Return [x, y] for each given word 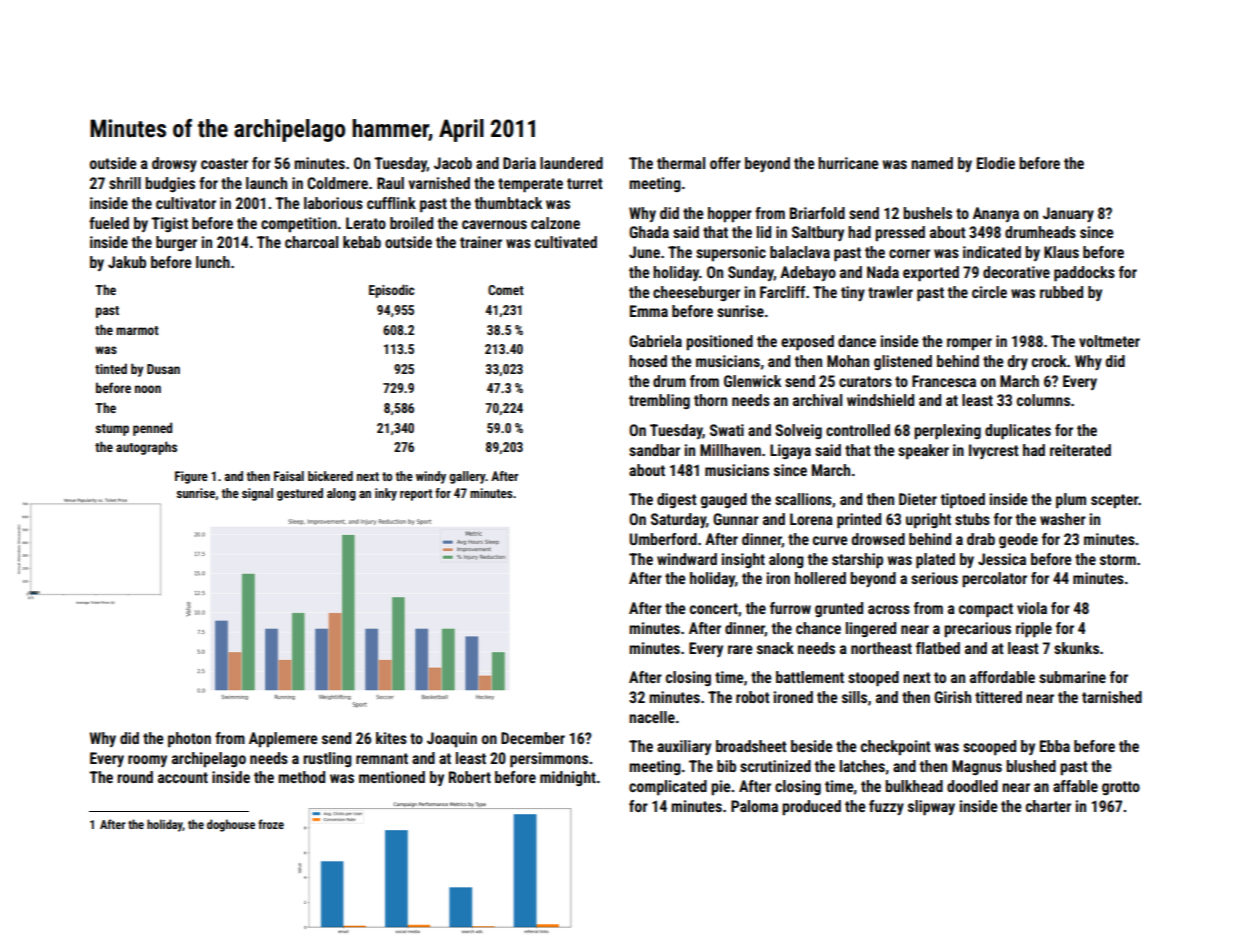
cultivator [186, 203]
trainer [481, 242]
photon [189, 740]
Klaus [1061, 252]
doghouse [231, 825]
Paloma [754, 806]
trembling [659, 401]
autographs [146, 448]
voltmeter [1109, 341]
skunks [1076, 648]
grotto [1121, 788]
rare [740, 649]
